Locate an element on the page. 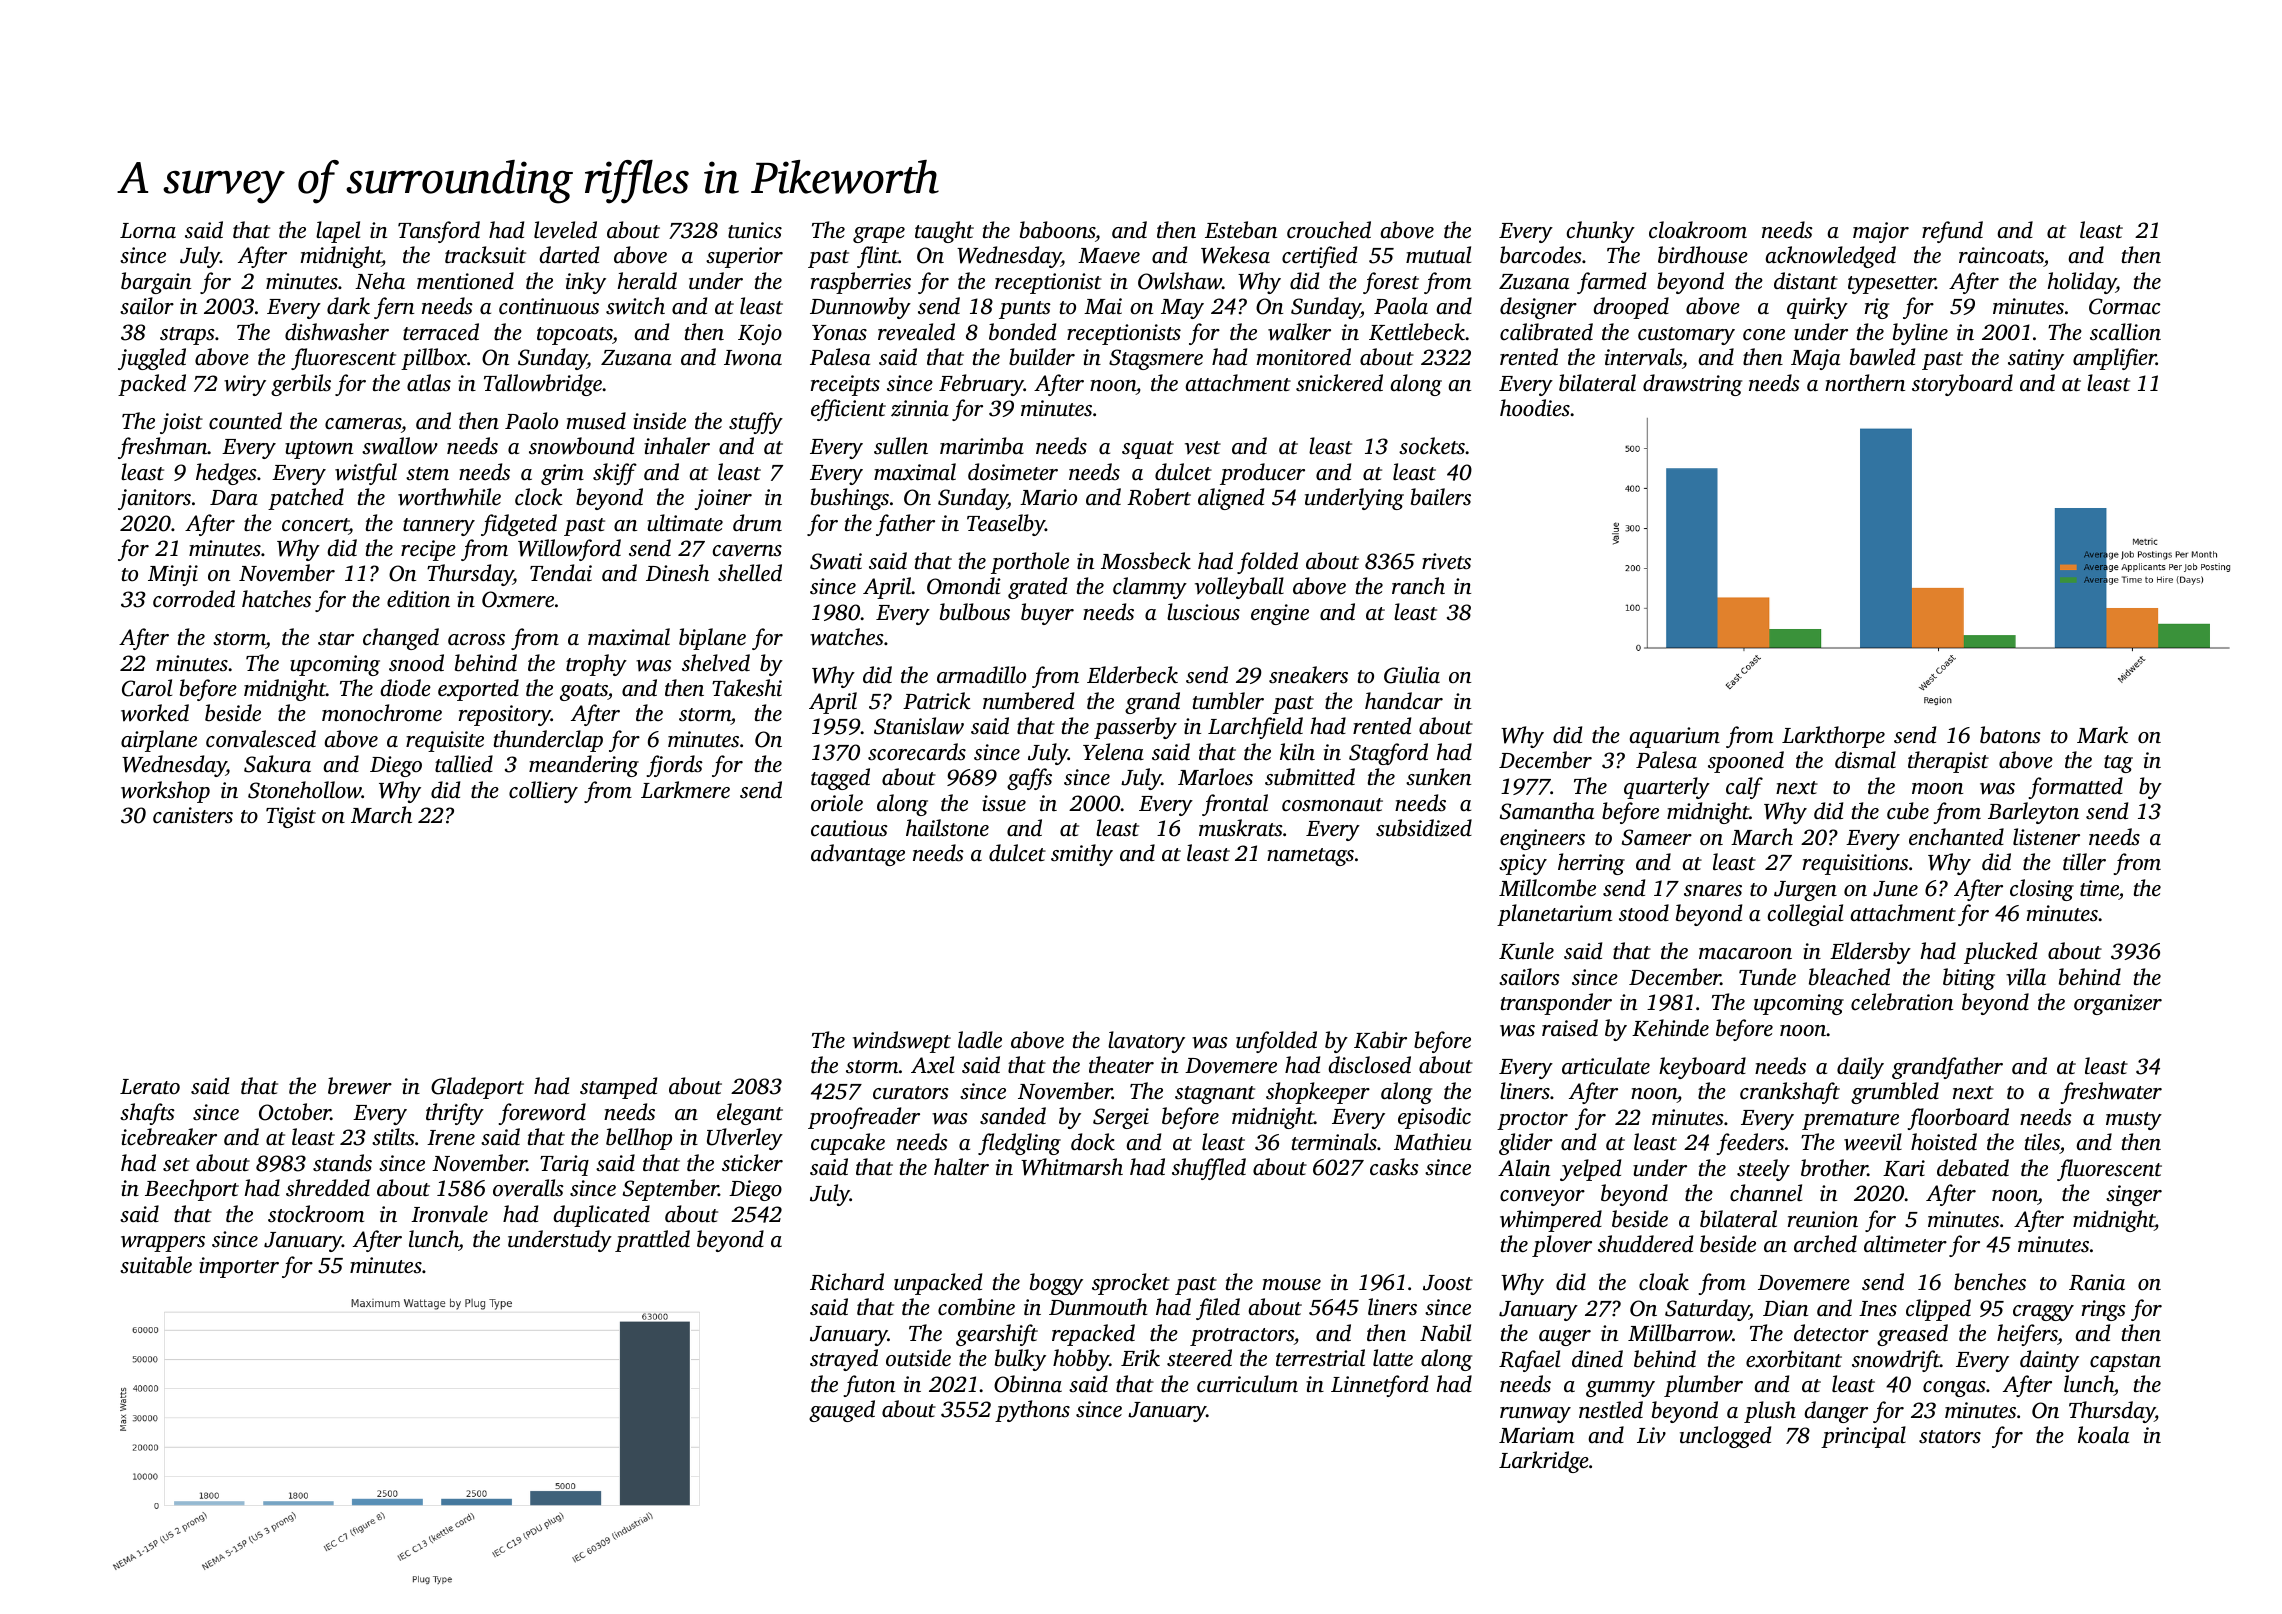 This image has width=2282, height=1614. gauged is located at coordinates (842, 1411).
